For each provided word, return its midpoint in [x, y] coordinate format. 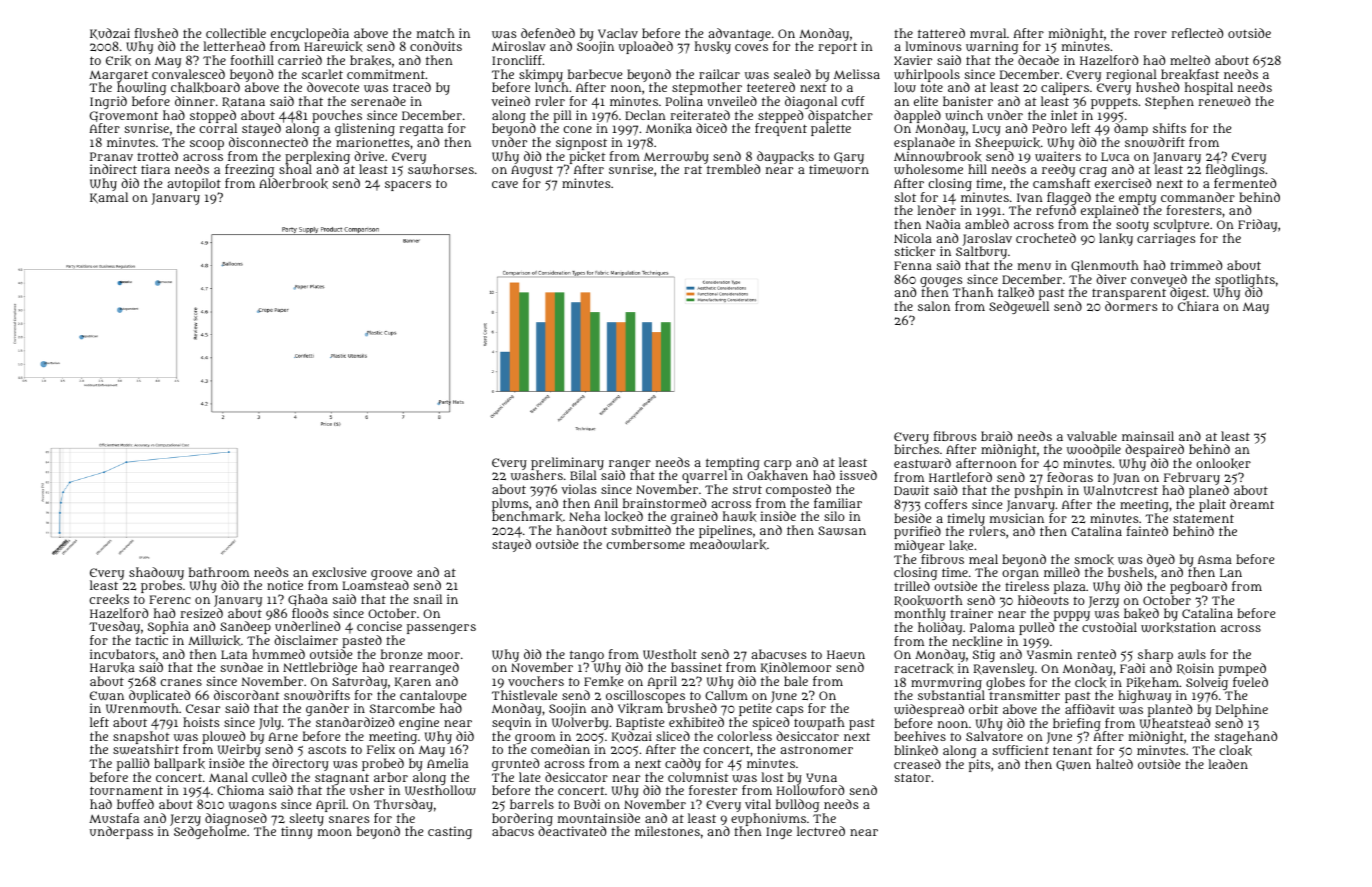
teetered [771, 87]
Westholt [670, 654]
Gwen [1073, 765]
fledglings [1235, 171]
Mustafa [114, 818]
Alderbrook [293, 183]
